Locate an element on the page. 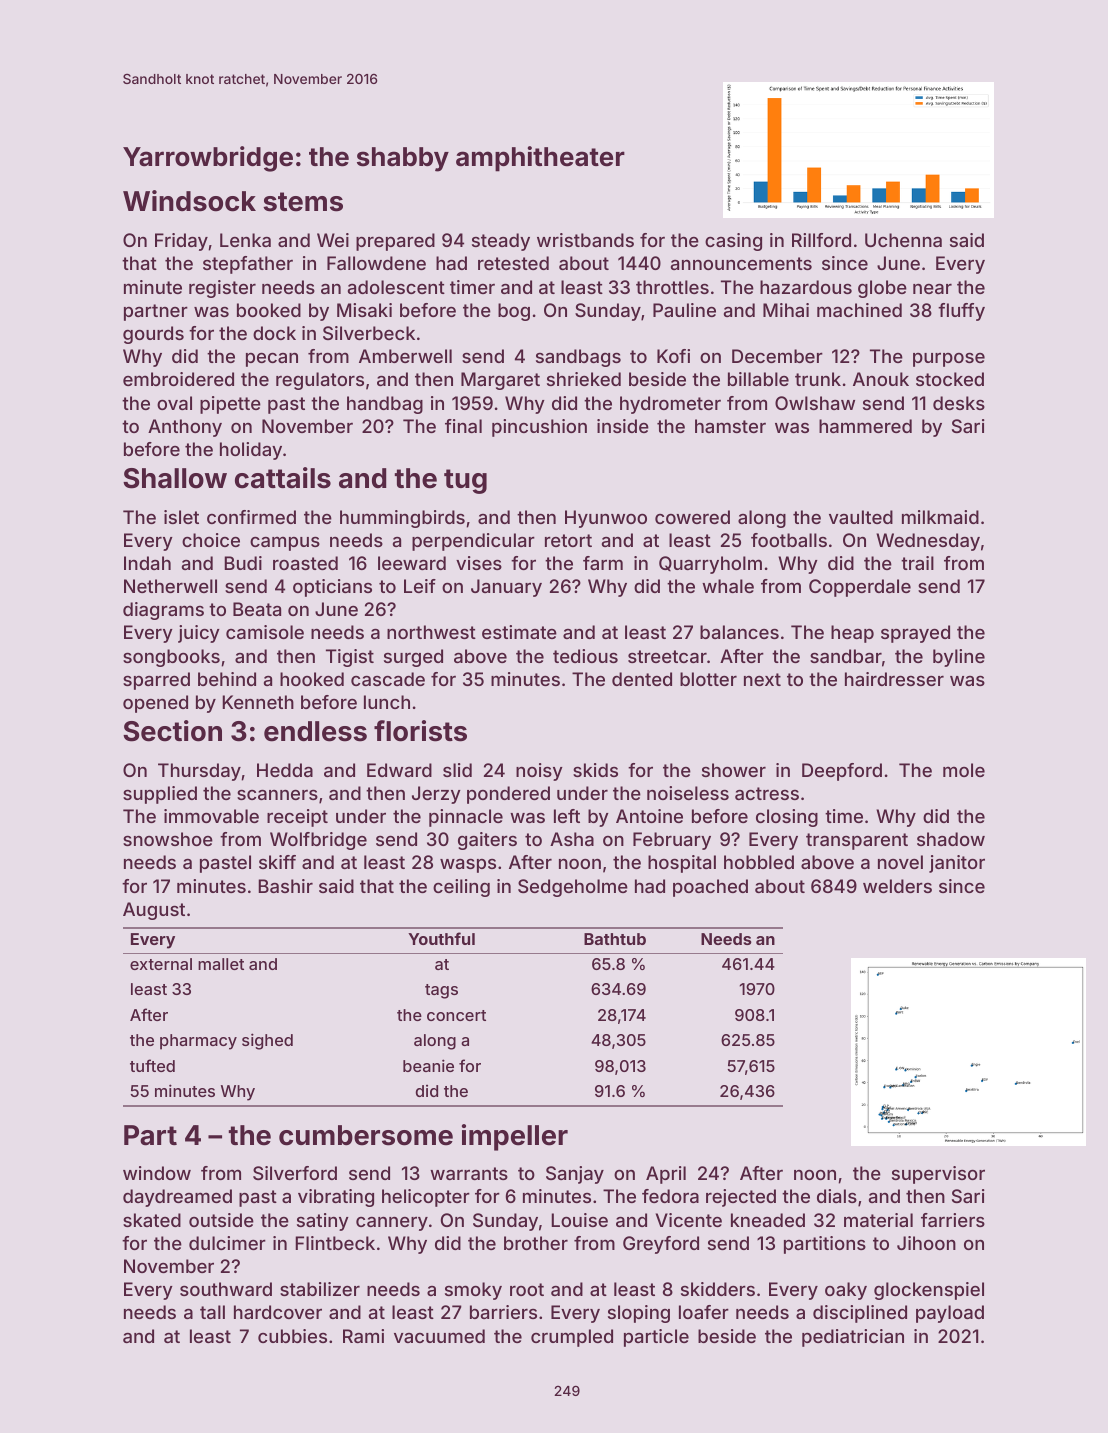 The height and width of the document is (1433, 1108). globe is located at coordinates (882, 289).
